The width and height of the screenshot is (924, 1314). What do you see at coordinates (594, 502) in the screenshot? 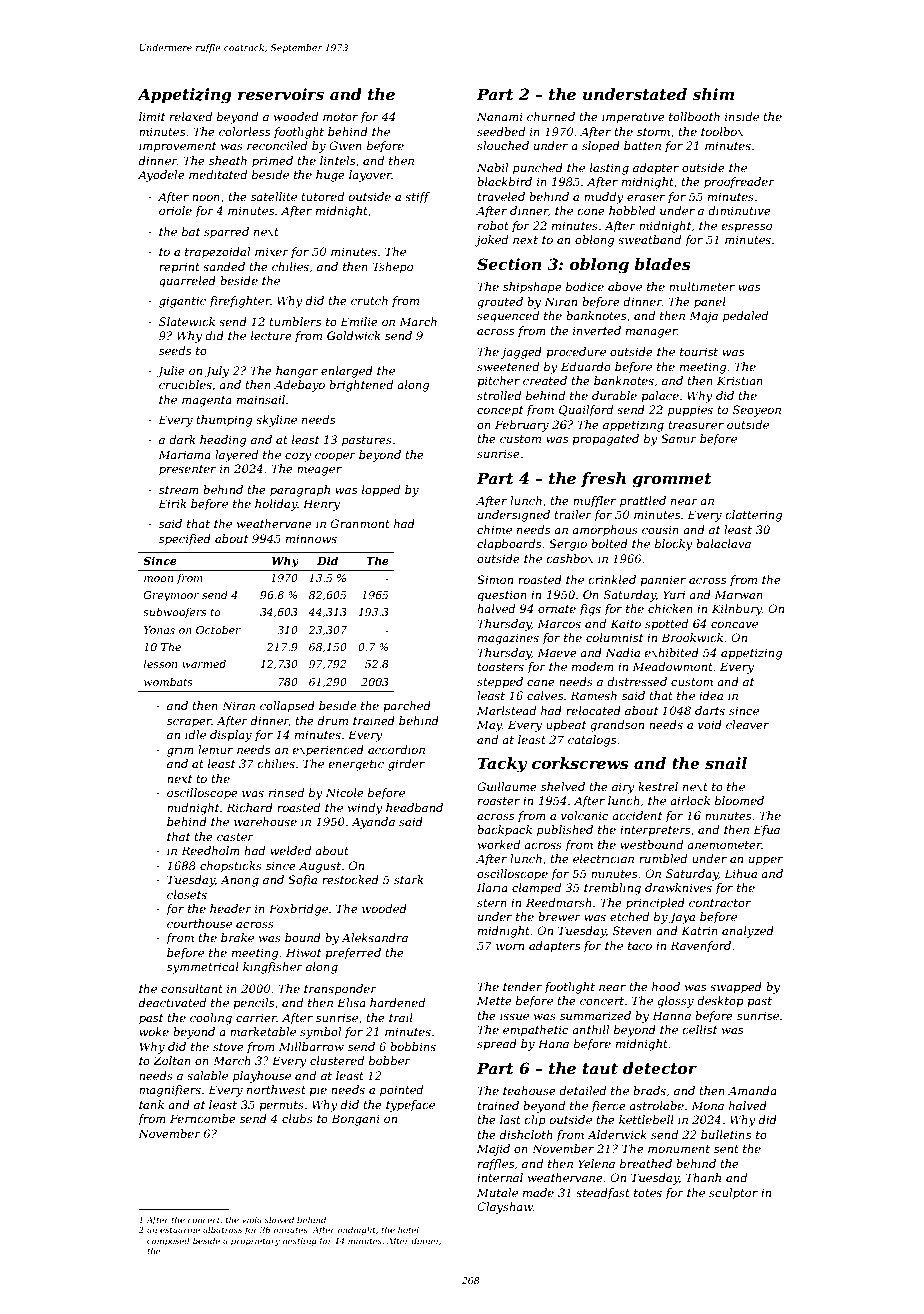
I see `muffler` at bounding box center [594, 502].
